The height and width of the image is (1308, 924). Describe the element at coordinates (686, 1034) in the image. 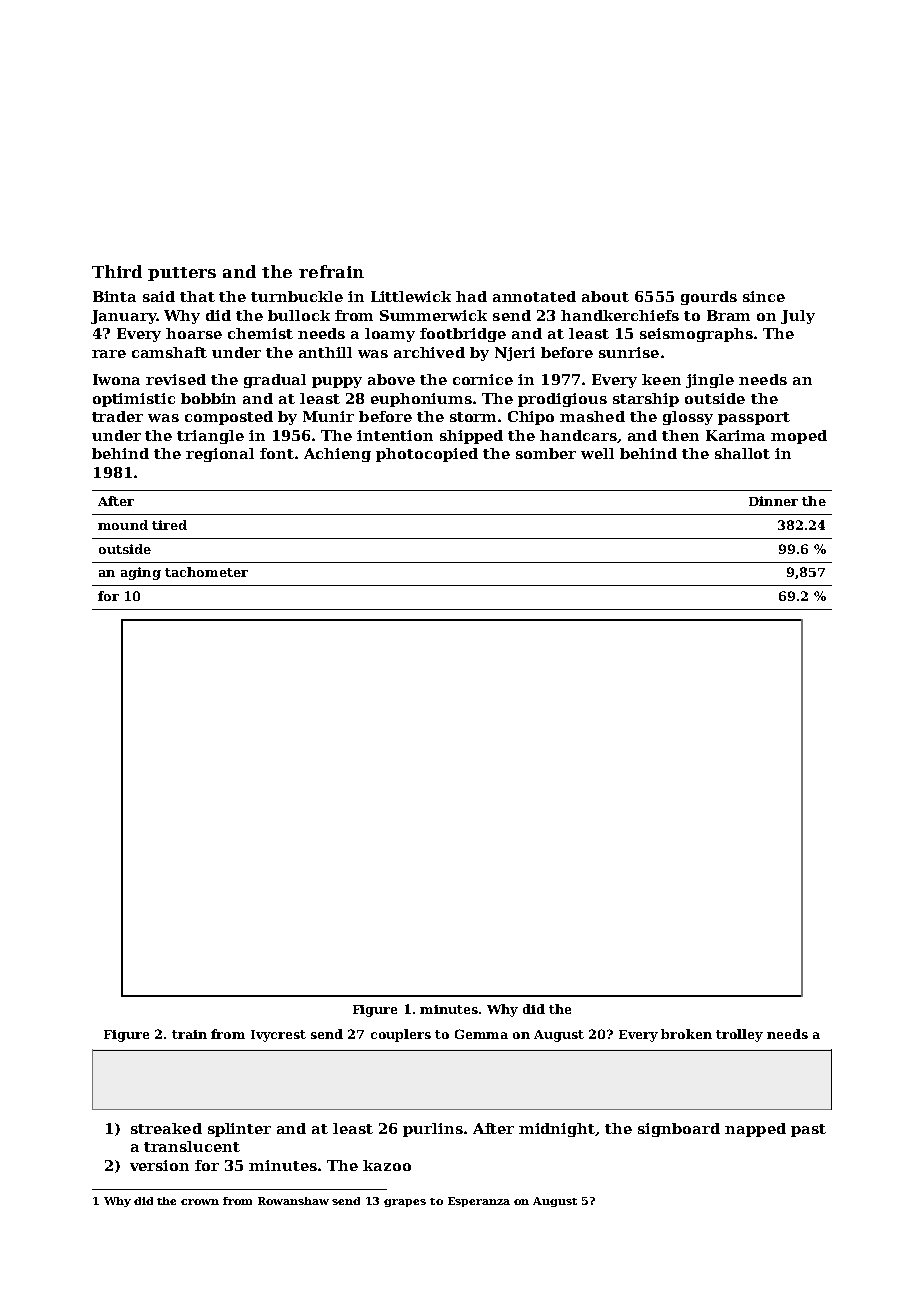

I see `broken` at that location.
